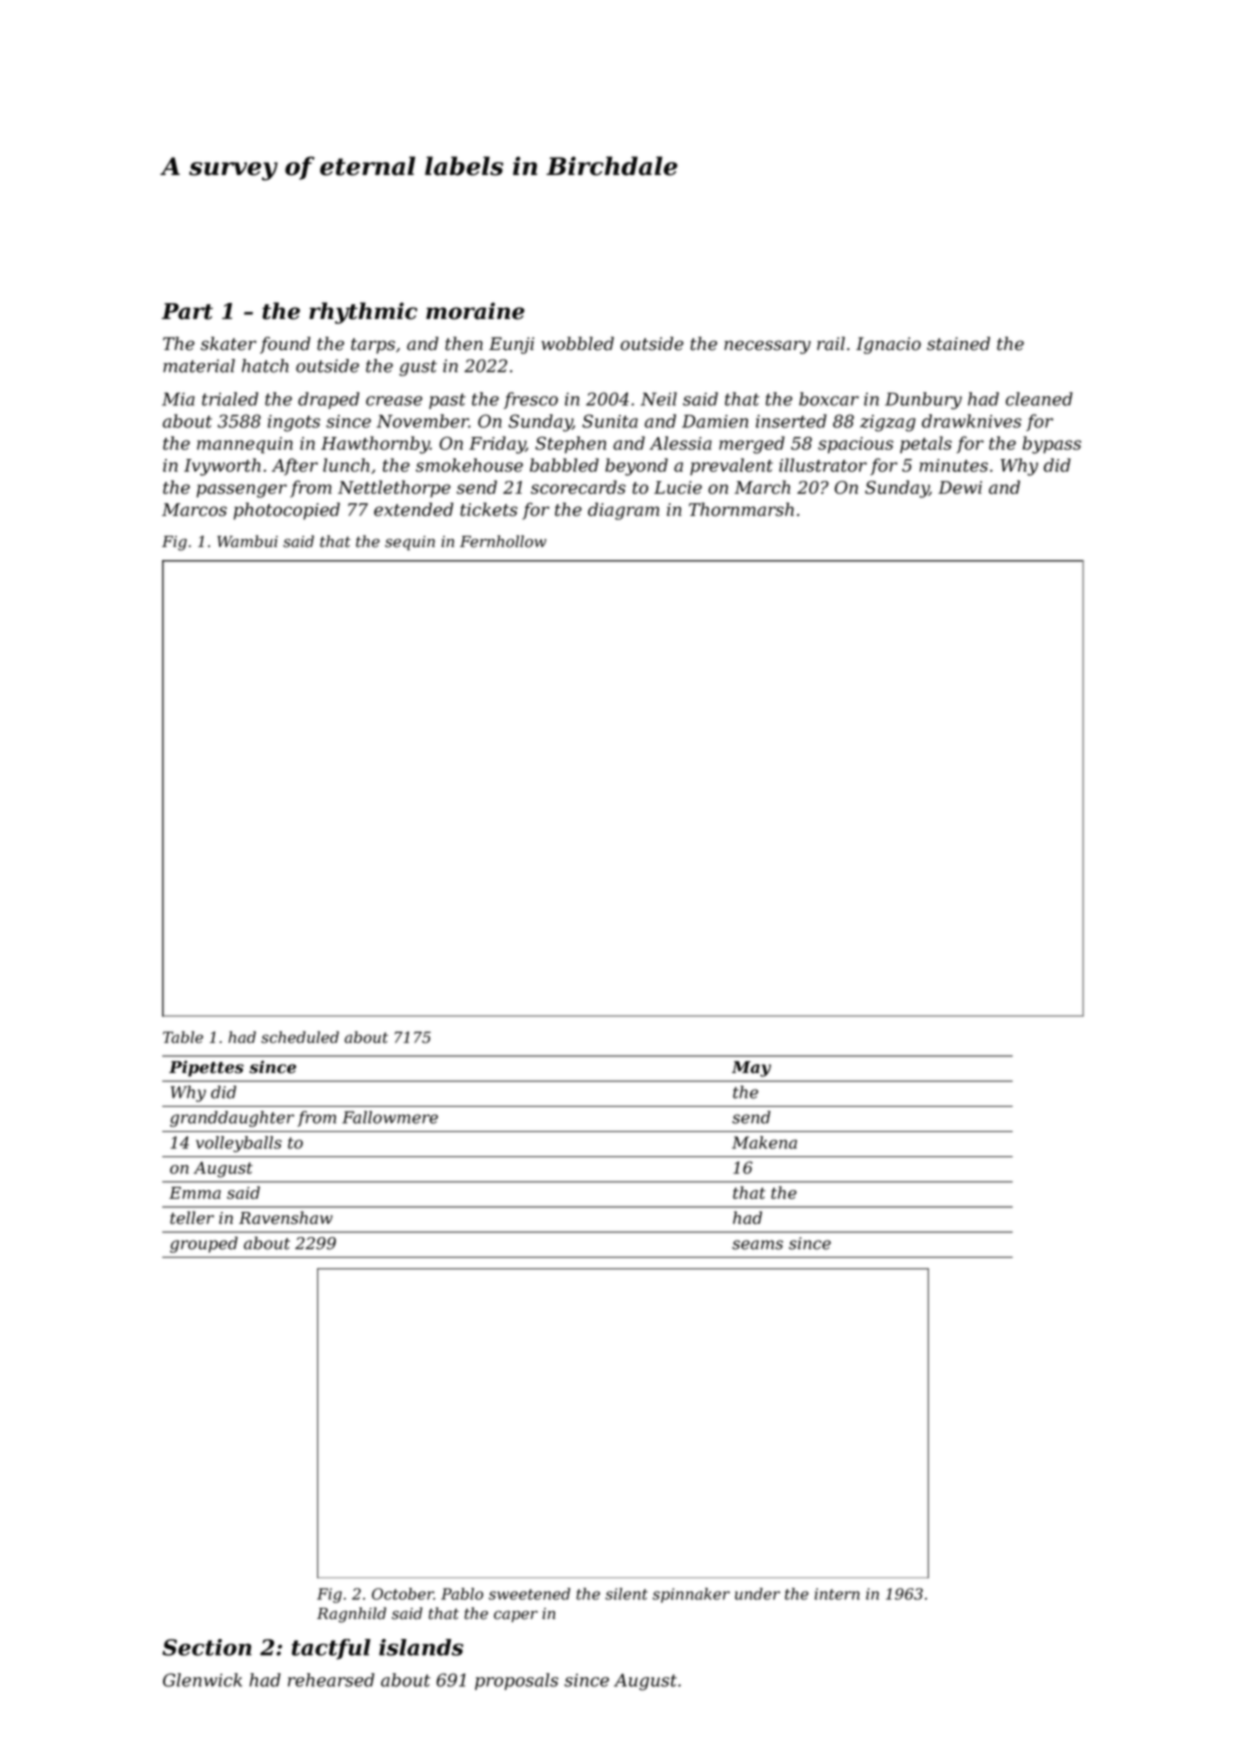  Describe the element at coordinates (960, 487) in the screenshot. I see `Dewi` at that location.
